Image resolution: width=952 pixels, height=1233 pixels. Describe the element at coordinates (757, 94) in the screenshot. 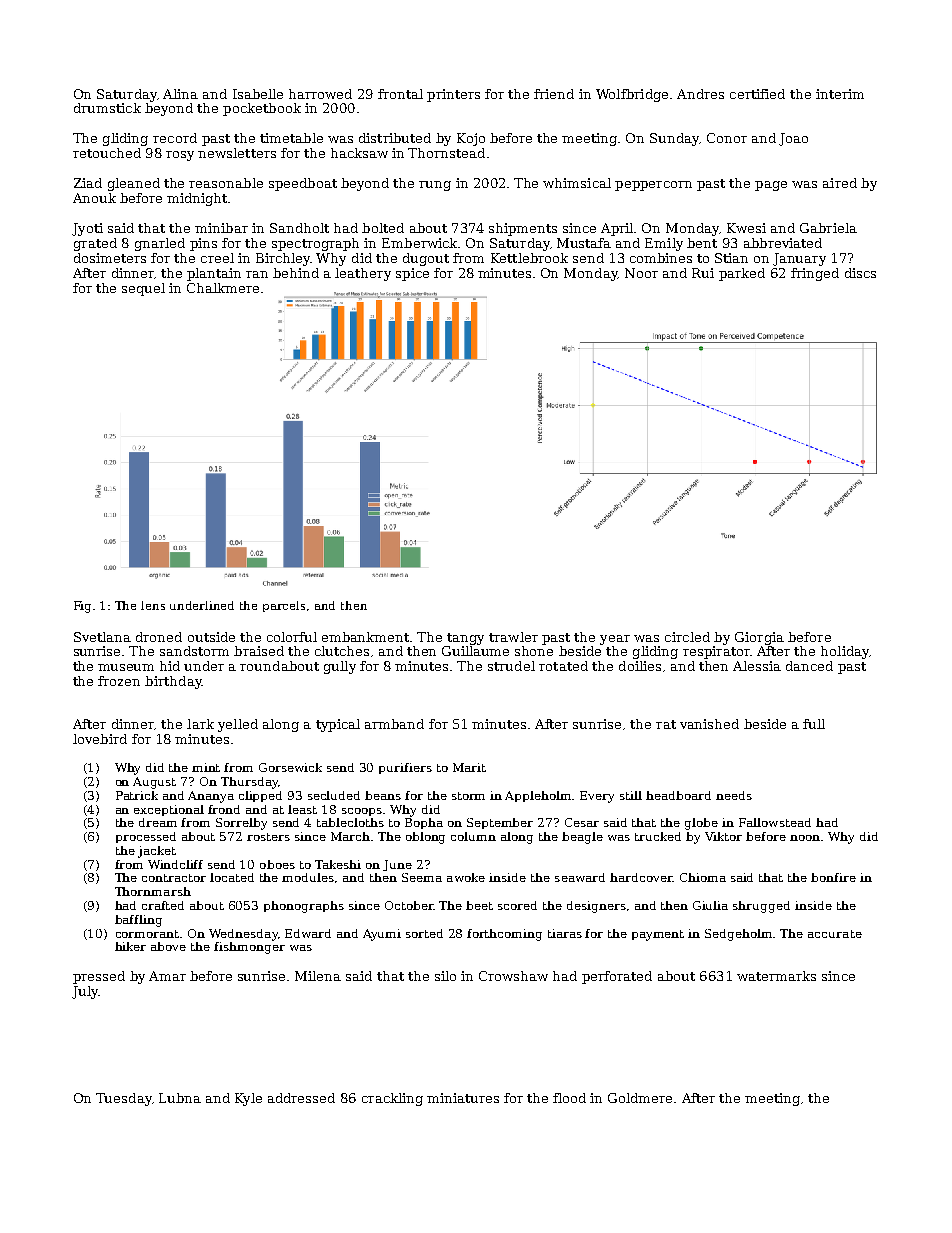

I see `certified` at that location.
